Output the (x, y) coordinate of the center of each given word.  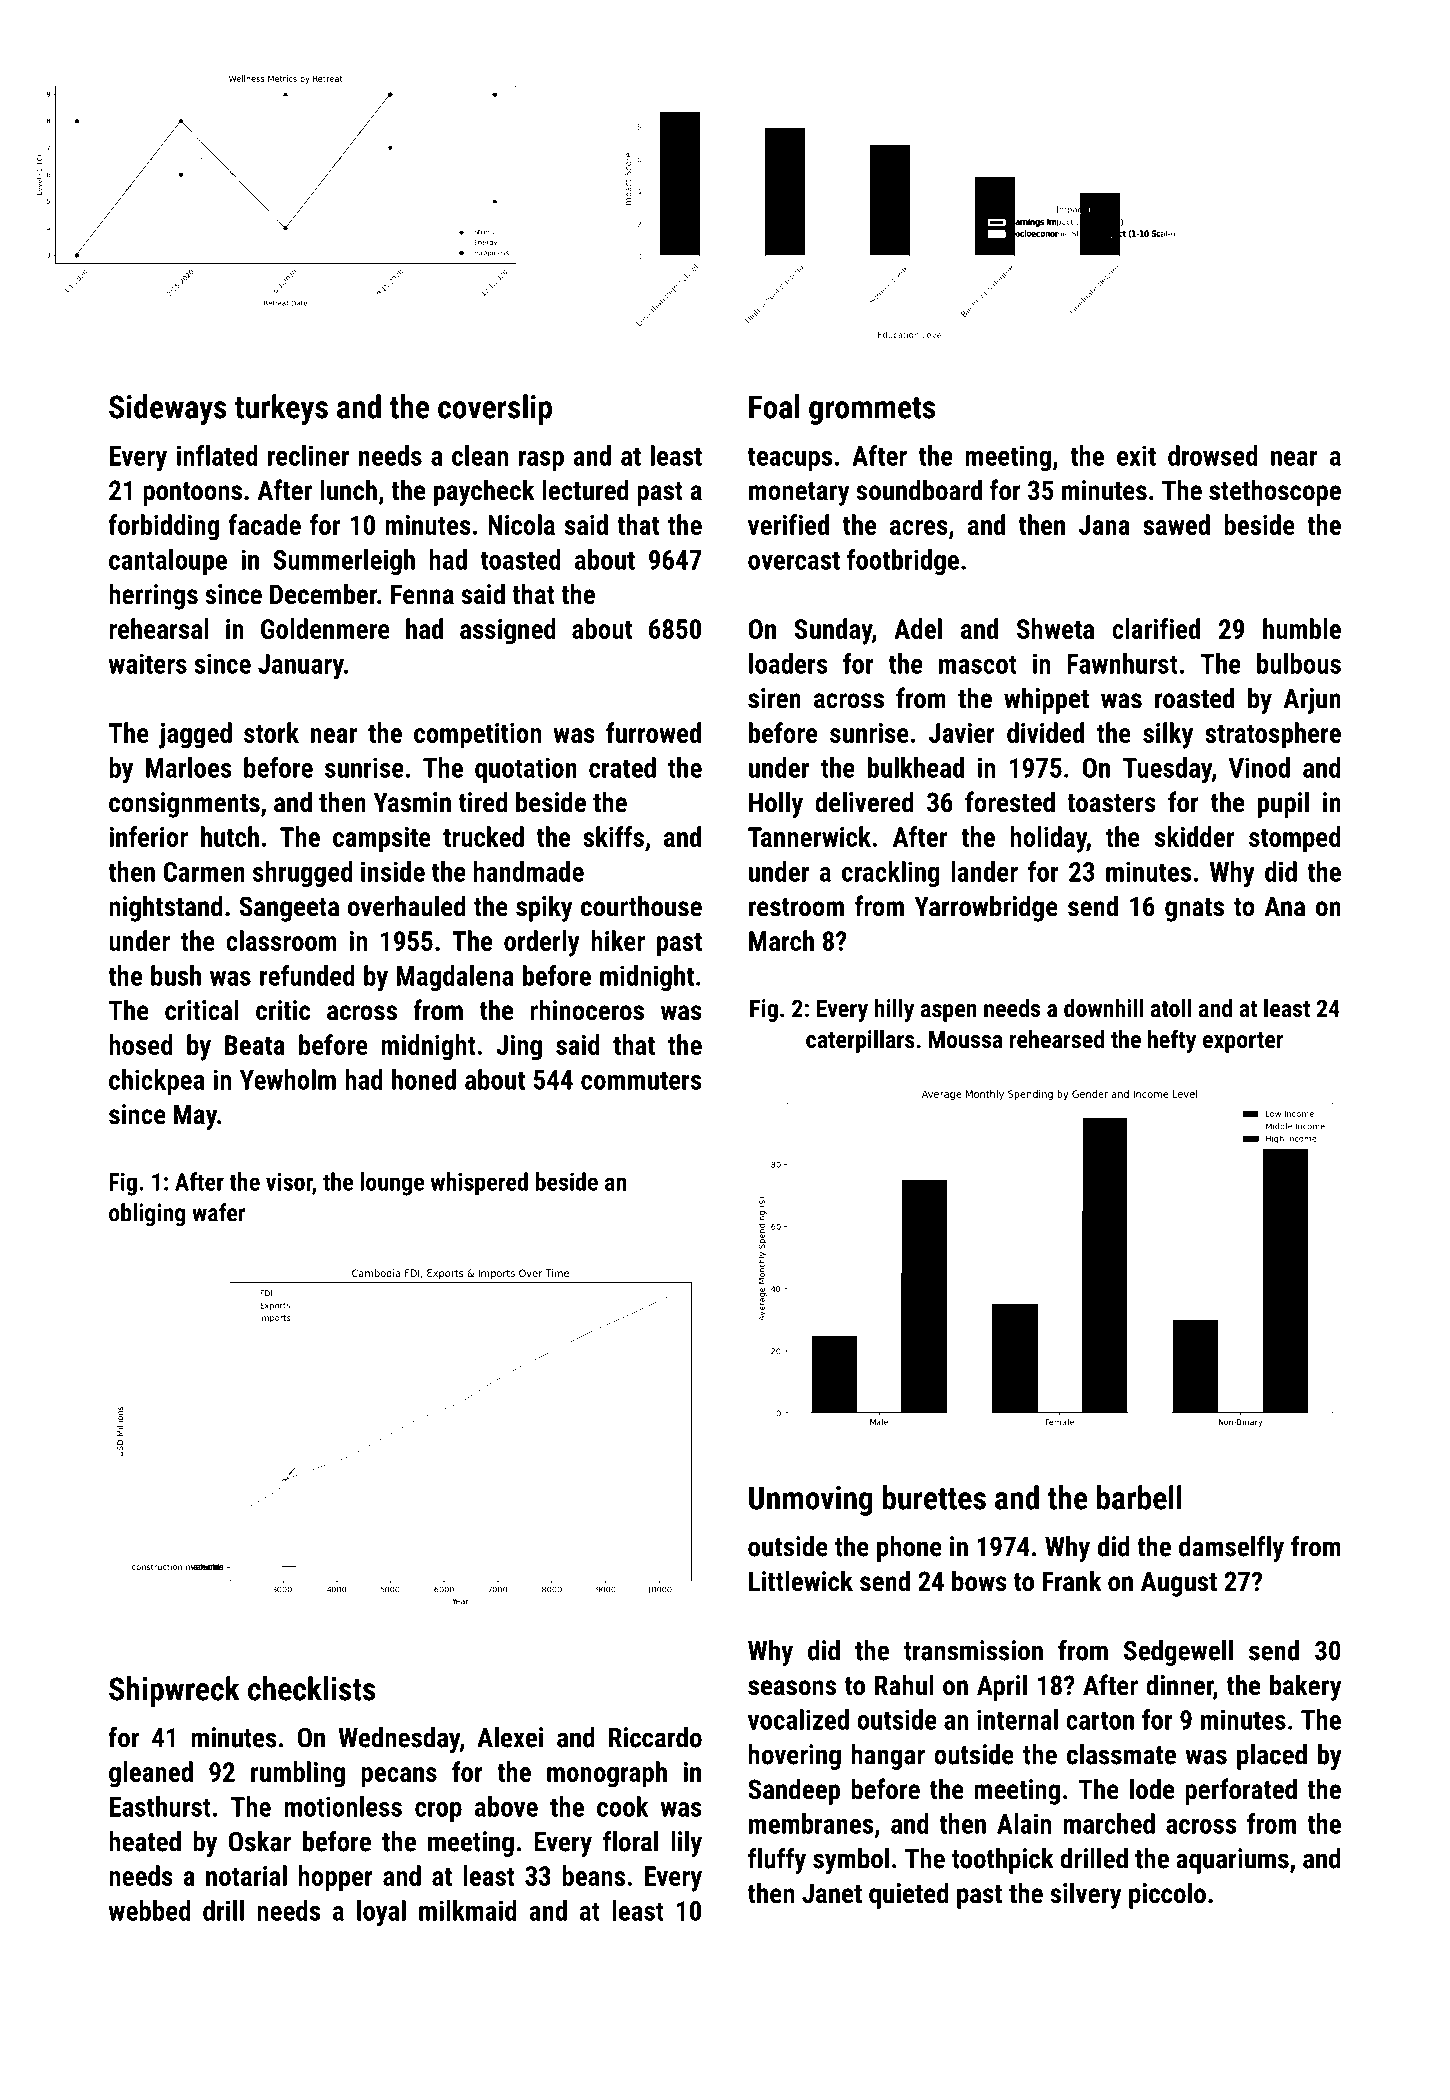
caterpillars (860, 1041)
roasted (1194, 698)
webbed (150, 1910)
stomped (1295, 839)
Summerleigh (344, 562)
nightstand (166, 908)
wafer (219, 1212)
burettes (934, 1497)
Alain (1024, 1823)
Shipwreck (174, 1691)
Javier (962, 733)
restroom (796, 907)
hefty (1172, 1041)
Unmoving (811, 1501)
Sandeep (794, 1791)
